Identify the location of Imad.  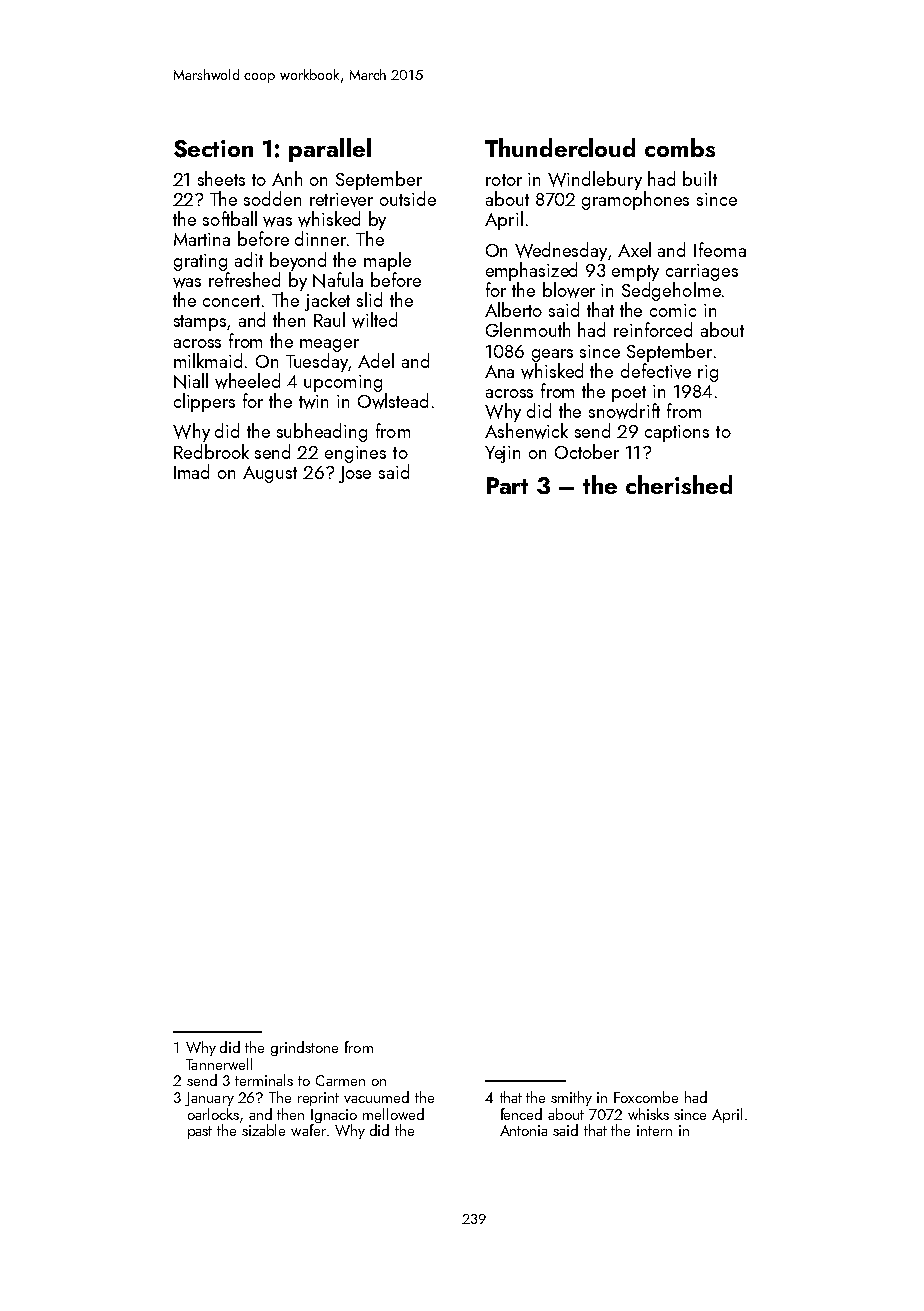
(191, 471).
